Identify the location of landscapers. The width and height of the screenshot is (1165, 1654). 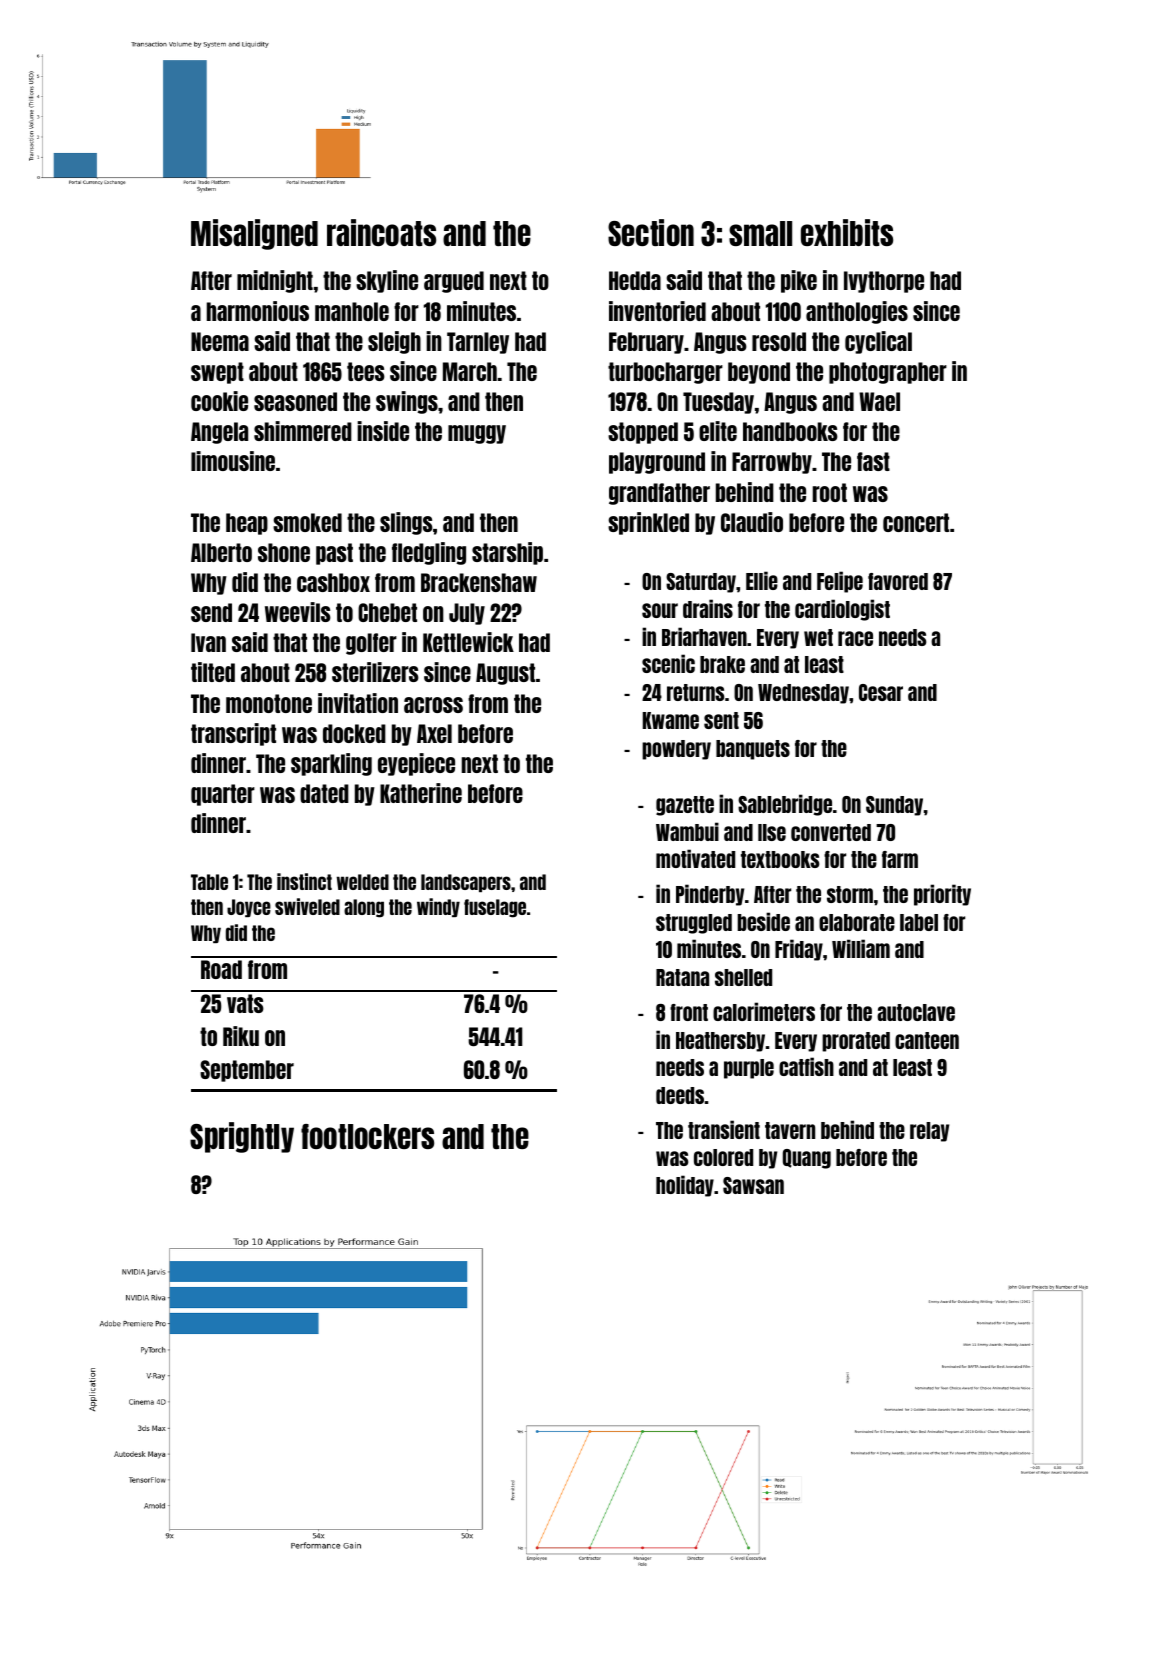
(466, 883).
